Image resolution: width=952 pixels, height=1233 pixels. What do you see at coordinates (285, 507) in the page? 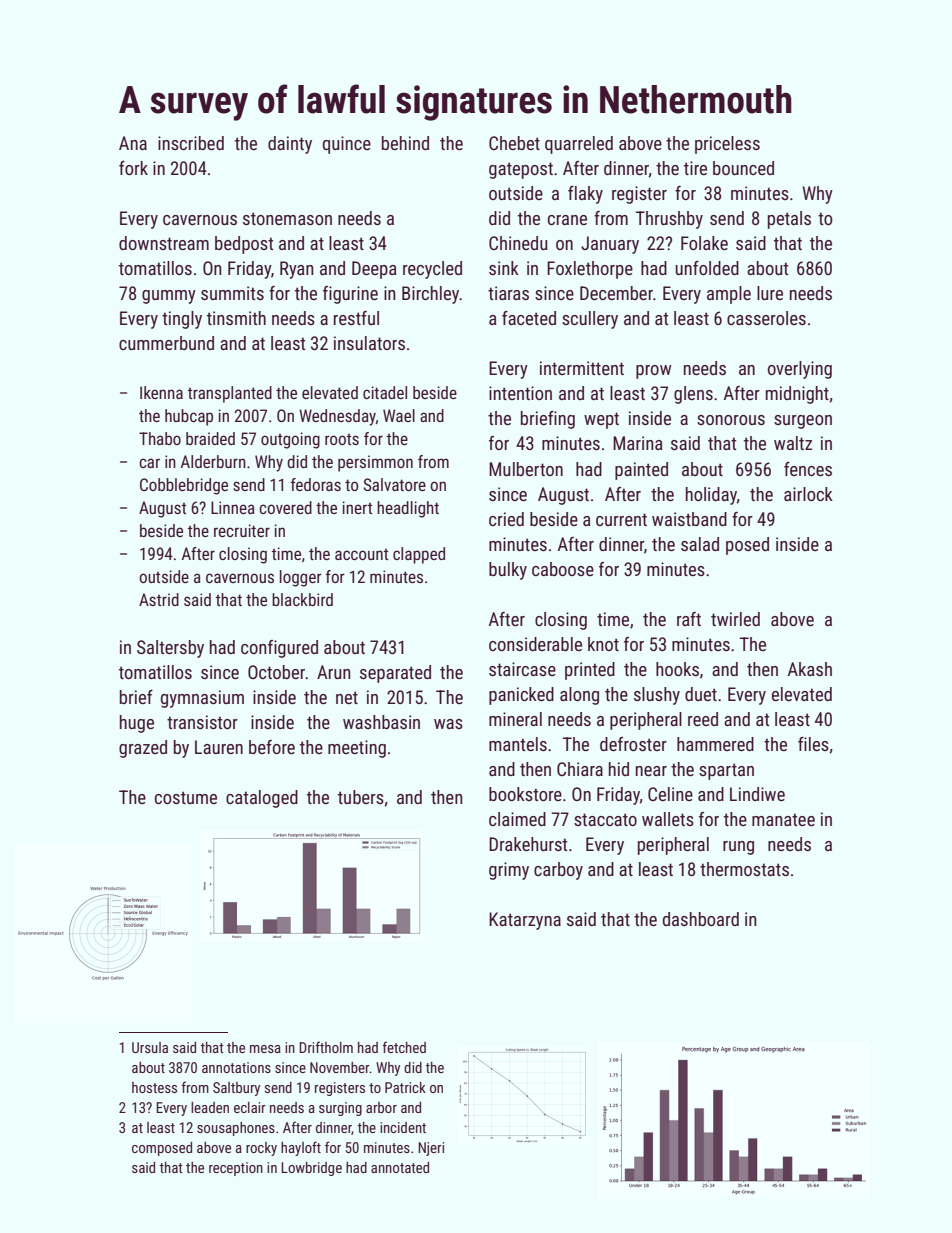
I see `covered` at bounding box center [285, 507].
